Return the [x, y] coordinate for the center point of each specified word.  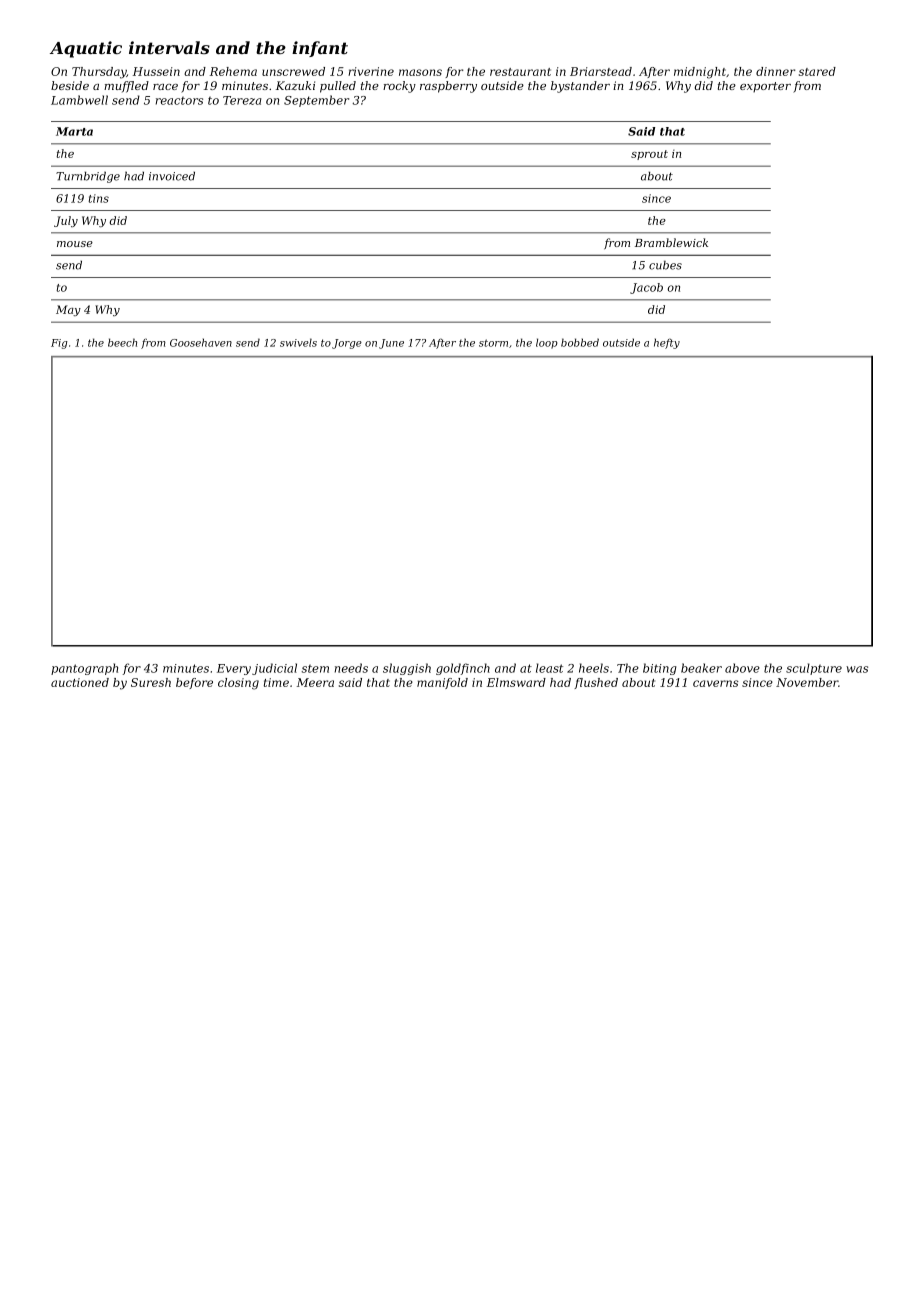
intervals [169, 47]
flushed [596, 683]
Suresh [151, 682]
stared [817, 71]
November [807, 682]
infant [320, 49]
